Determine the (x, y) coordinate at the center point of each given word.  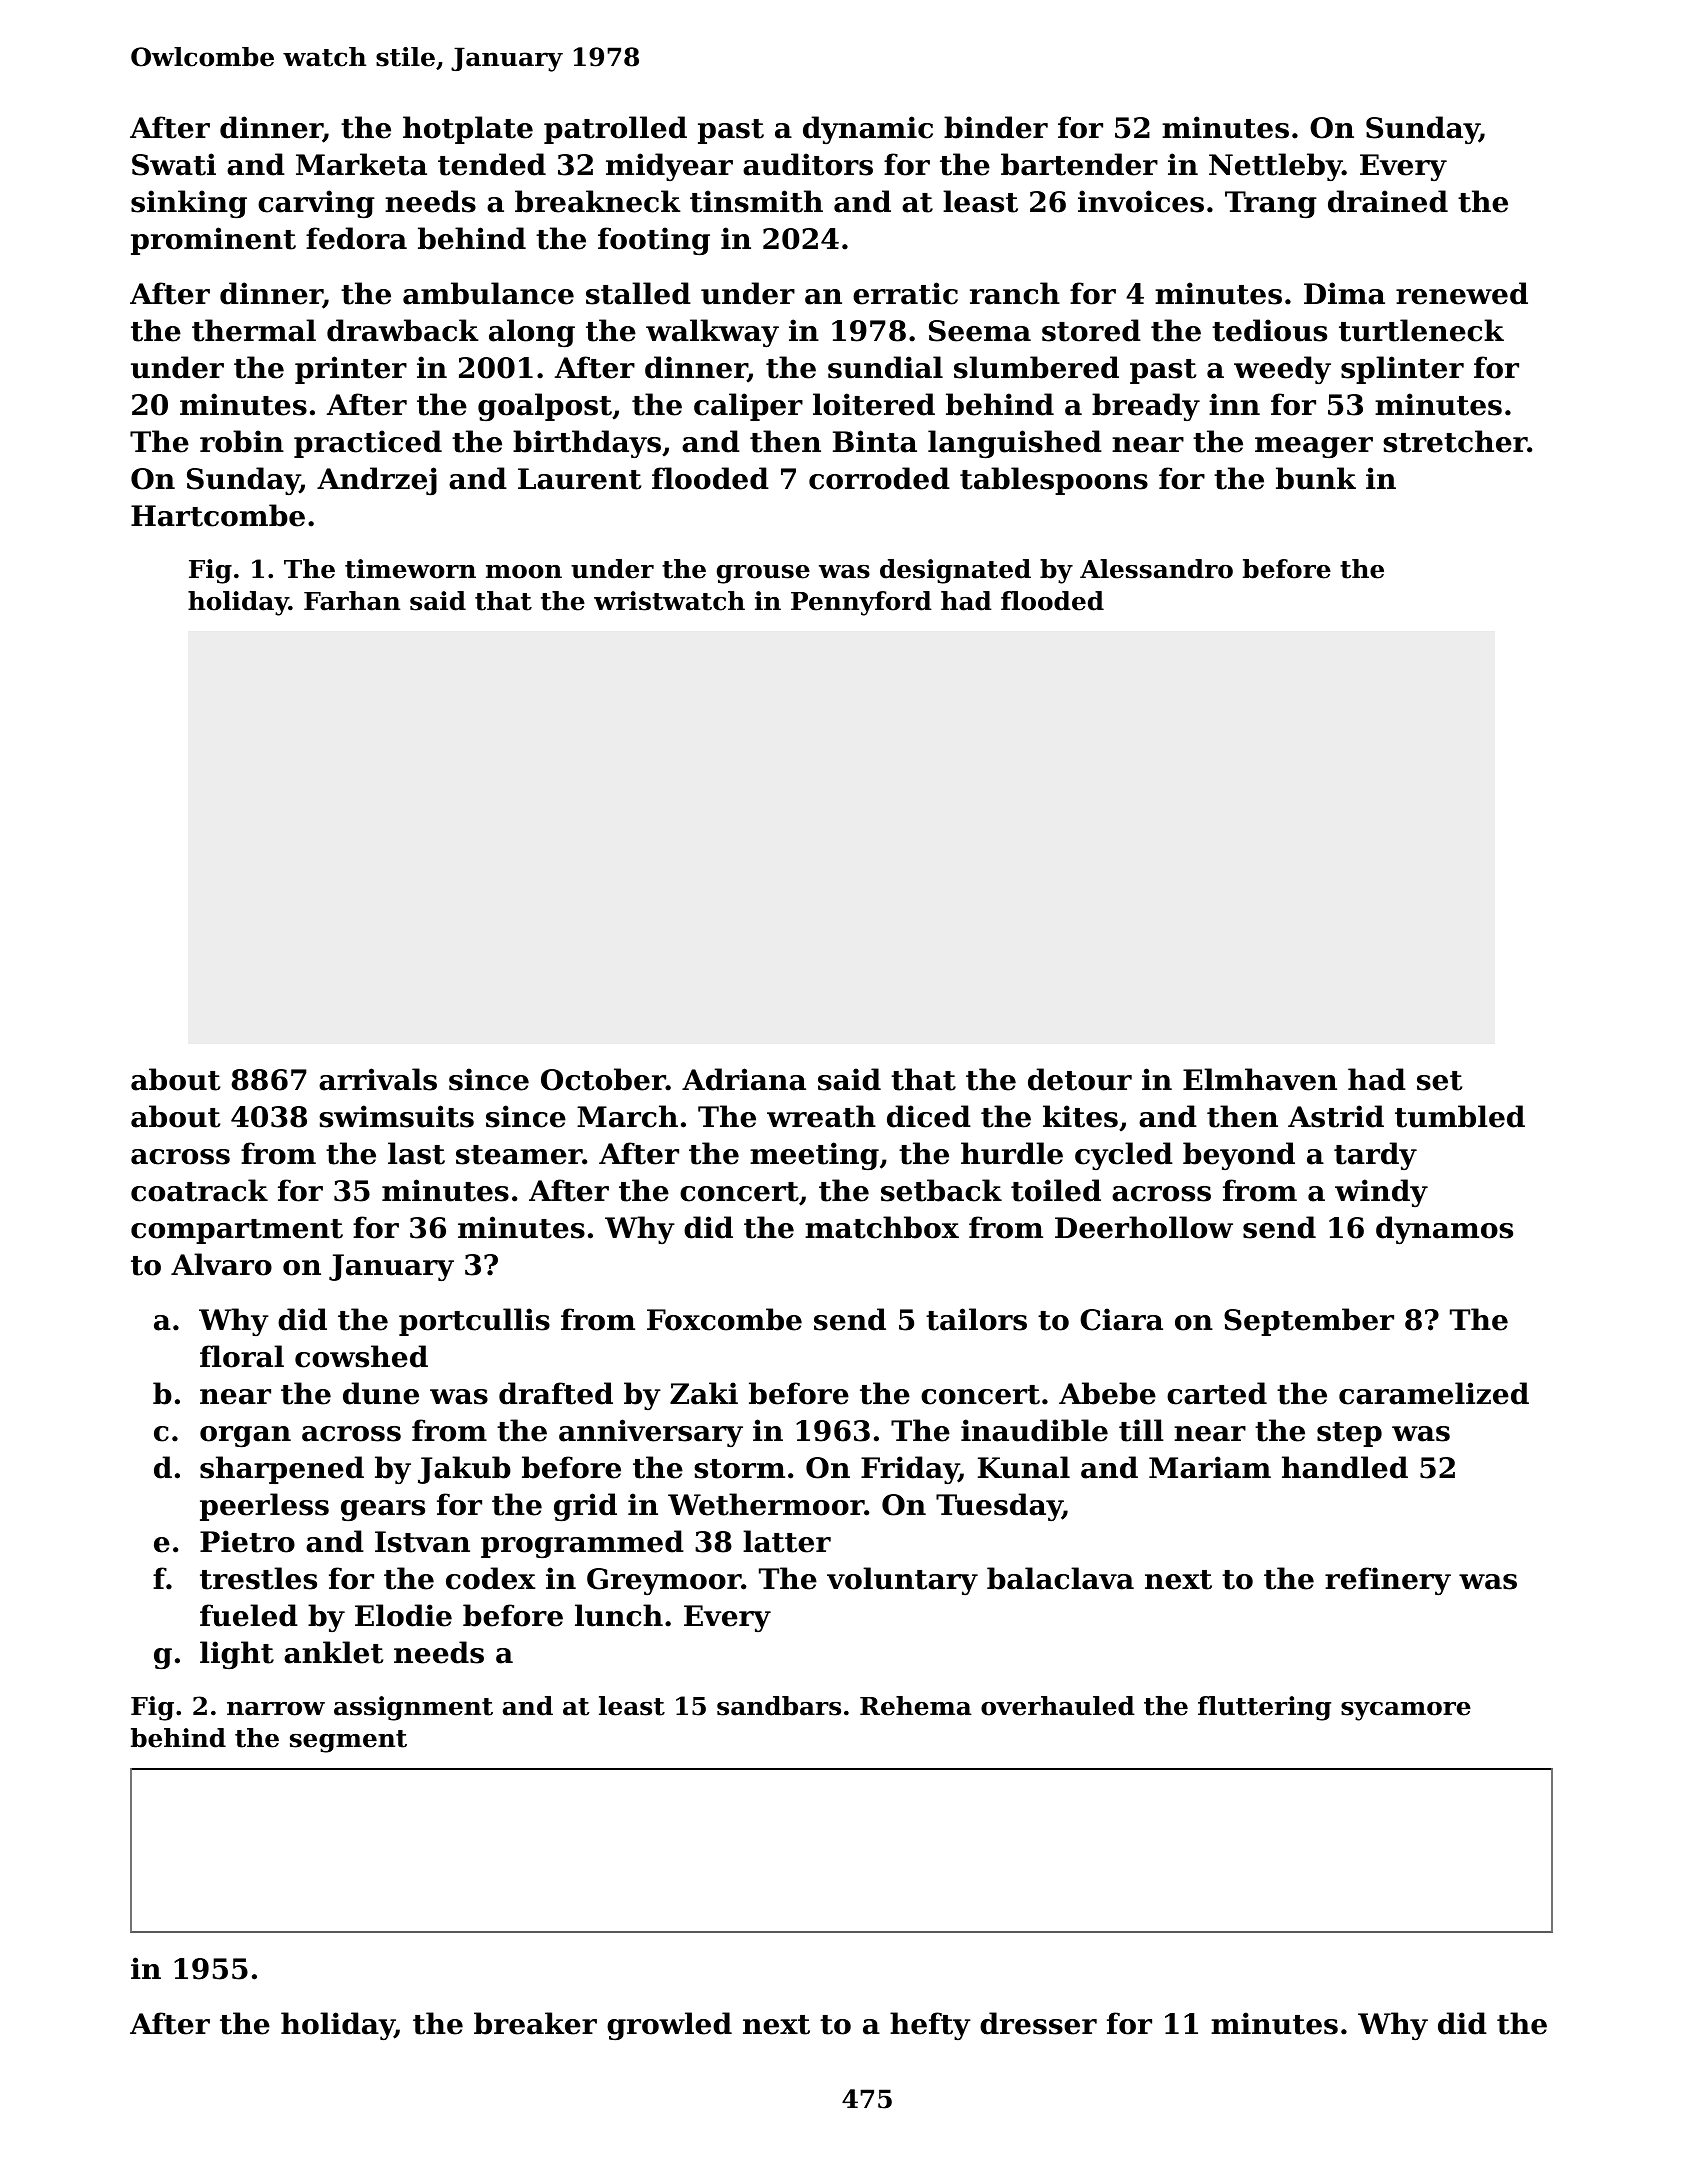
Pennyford (861, 603)
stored (1091, 330)
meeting (814, 1156)
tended (492, 164)
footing (654, 241)
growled (669, 2026)
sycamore (1406, 1711)
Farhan (352, 601)
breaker (535, 2023)
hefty (930, 2026)
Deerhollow (1144, 1227)
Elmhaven (1260, 1079)
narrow (276, 1709)
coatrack (199, 1190)
